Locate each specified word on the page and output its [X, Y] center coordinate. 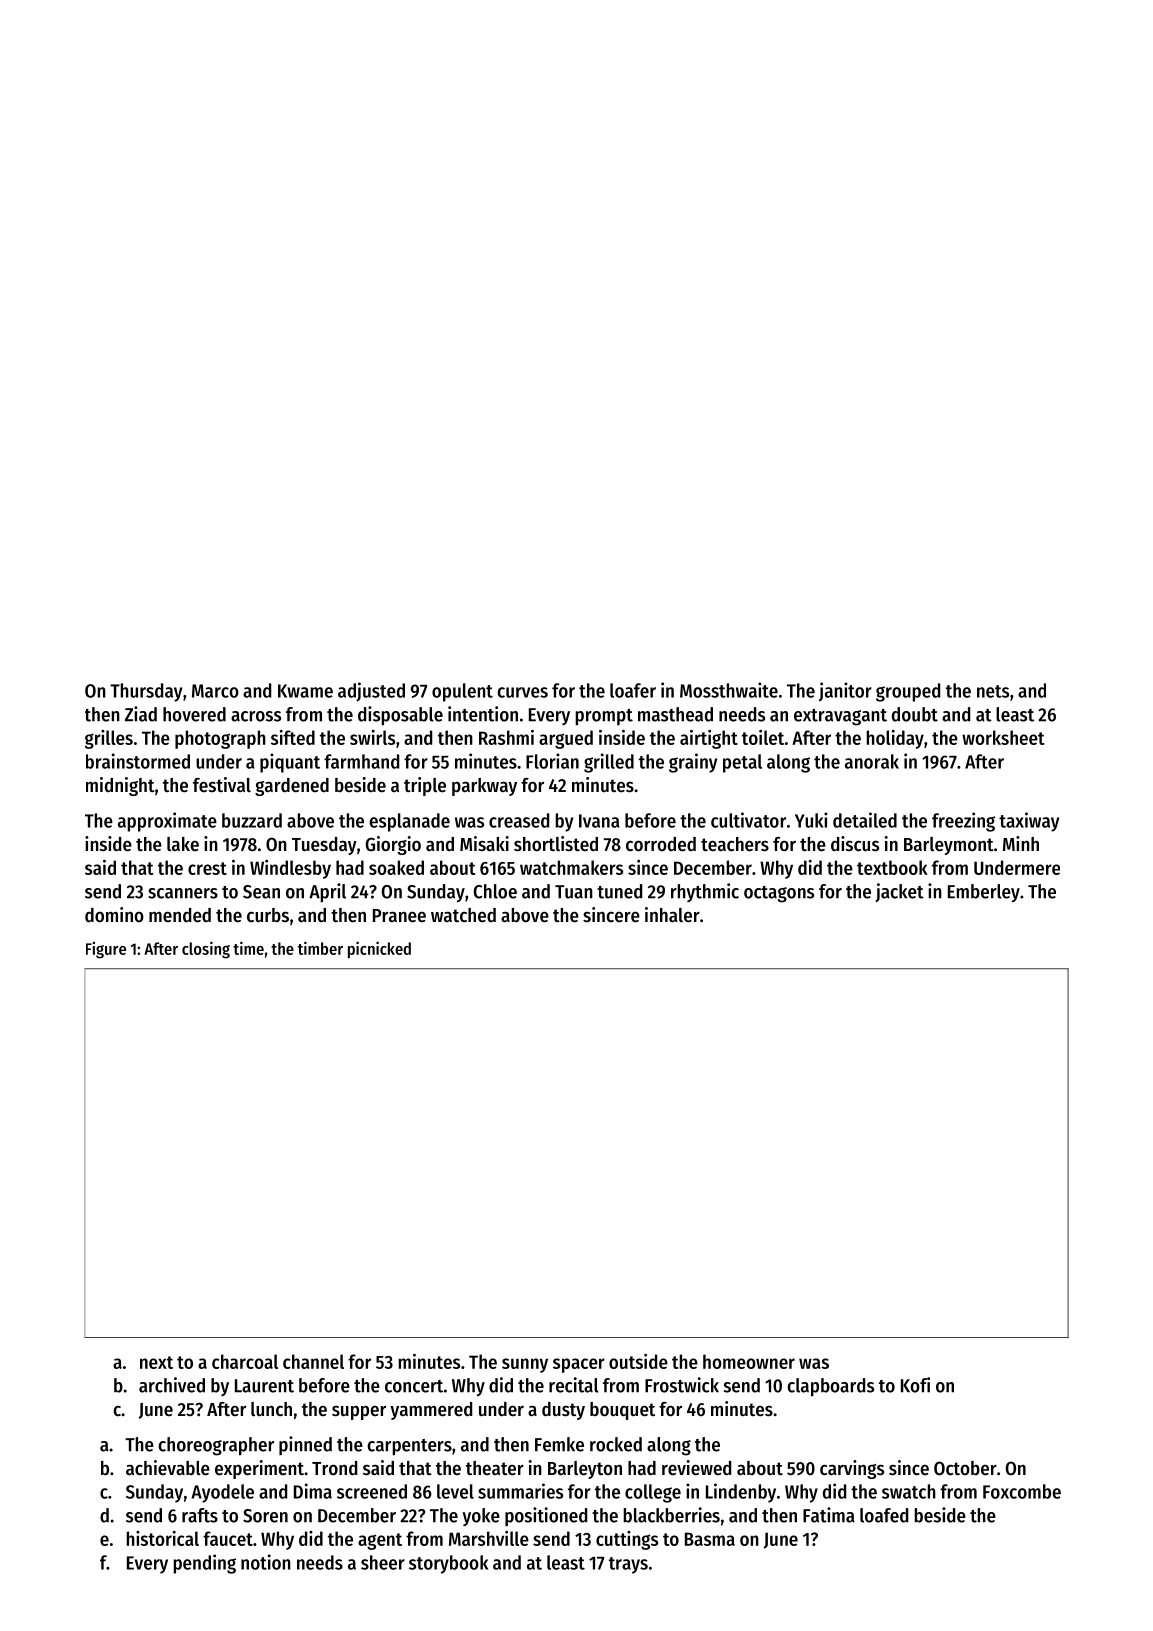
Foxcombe [1022, 1491]
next [156, 1362]
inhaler [672, 915]
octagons [779, 894]
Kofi [915, 1385]
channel [313, 1361]
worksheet [1003, 737]
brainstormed [138, 761]
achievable [168, 1468]
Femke [559, 1444]
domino [114, 915]
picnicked [379, 949]
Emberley [984, 893]
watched [463, 915]
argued [566, 739]
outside [638, 1361]
